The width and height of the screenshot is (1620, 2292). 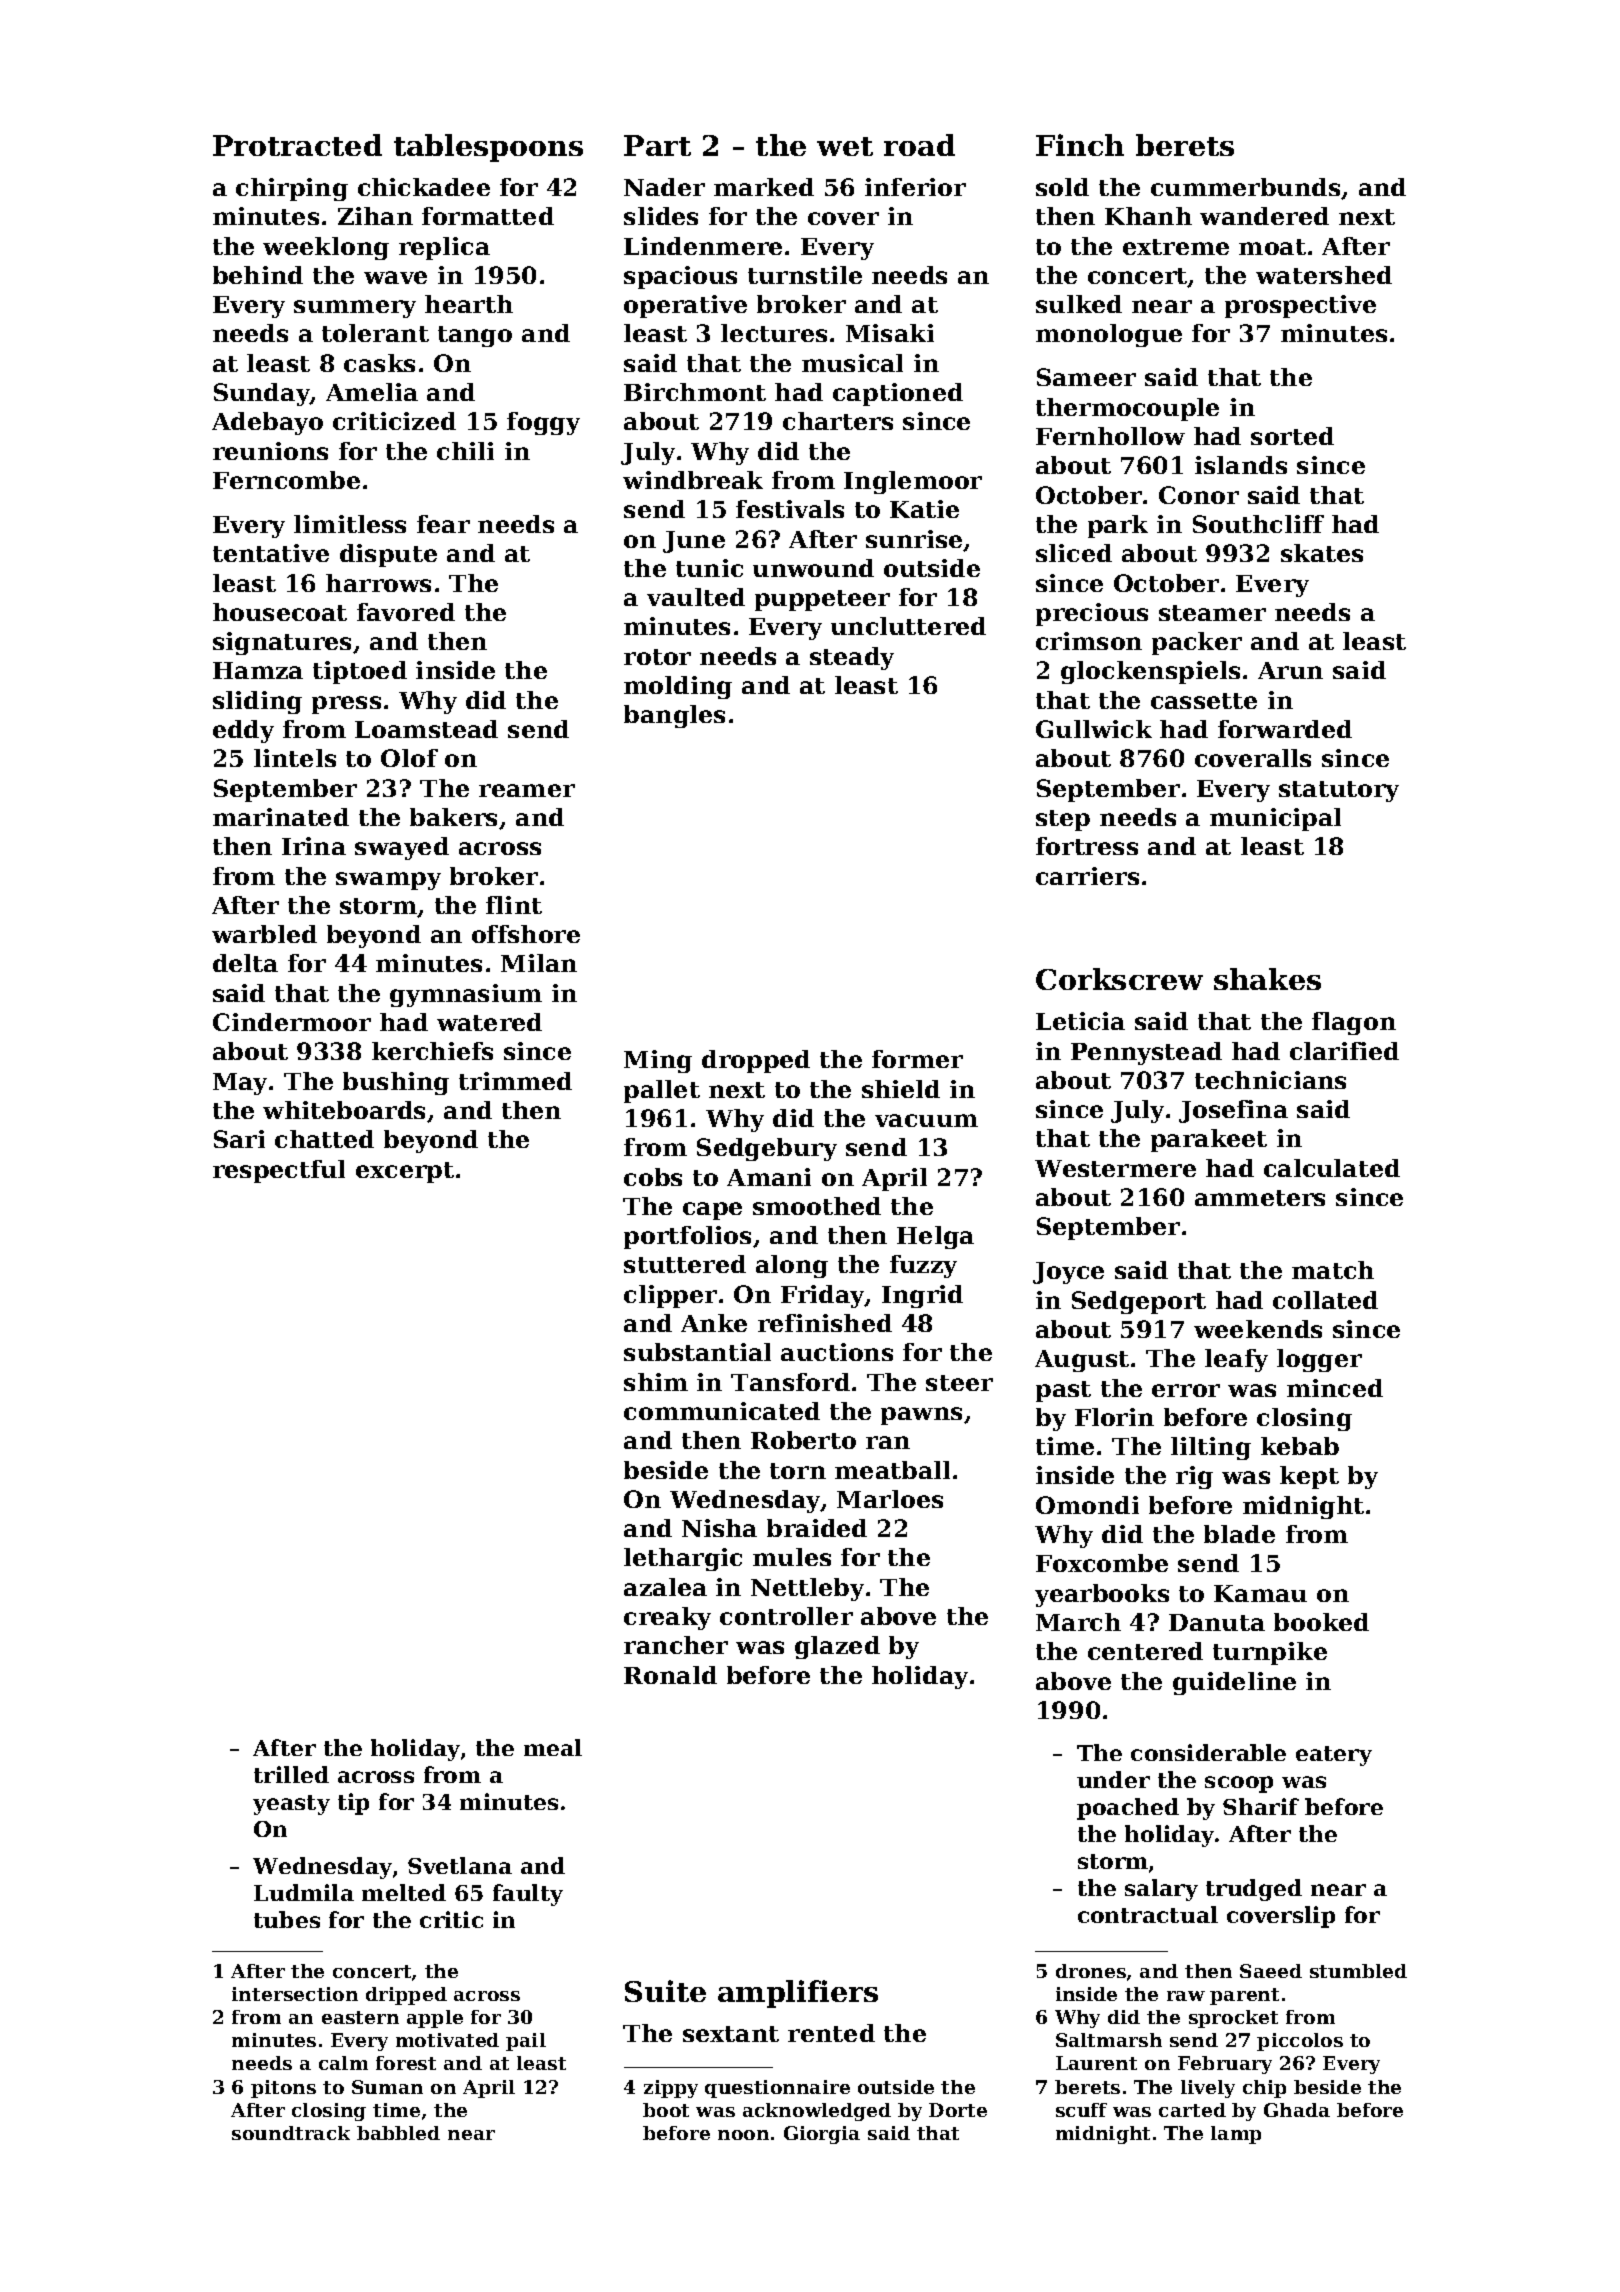 I want to click on tablespoons, so click(x=488, y=148).
